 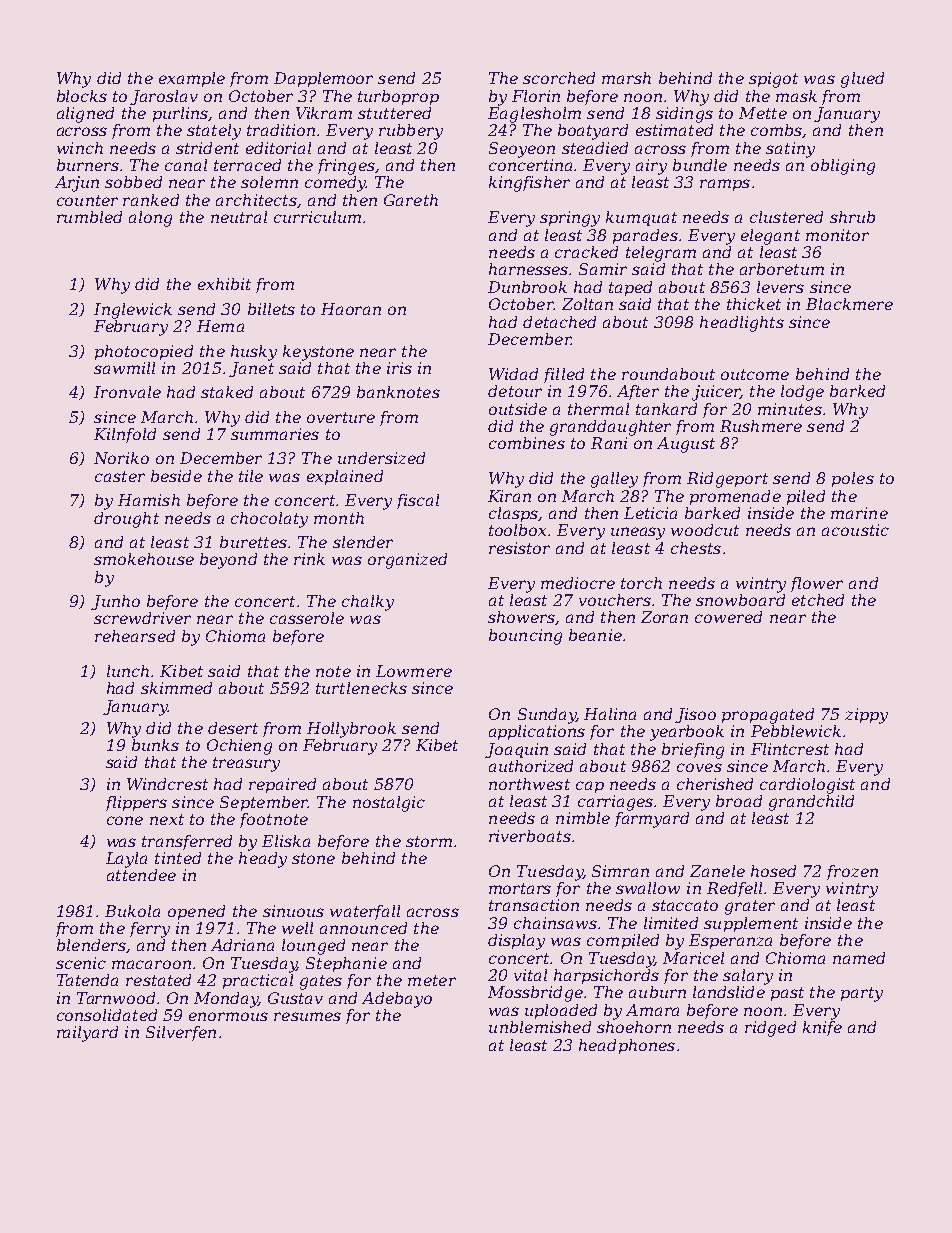 I want to click on heady, so click(x=263, y=860).
